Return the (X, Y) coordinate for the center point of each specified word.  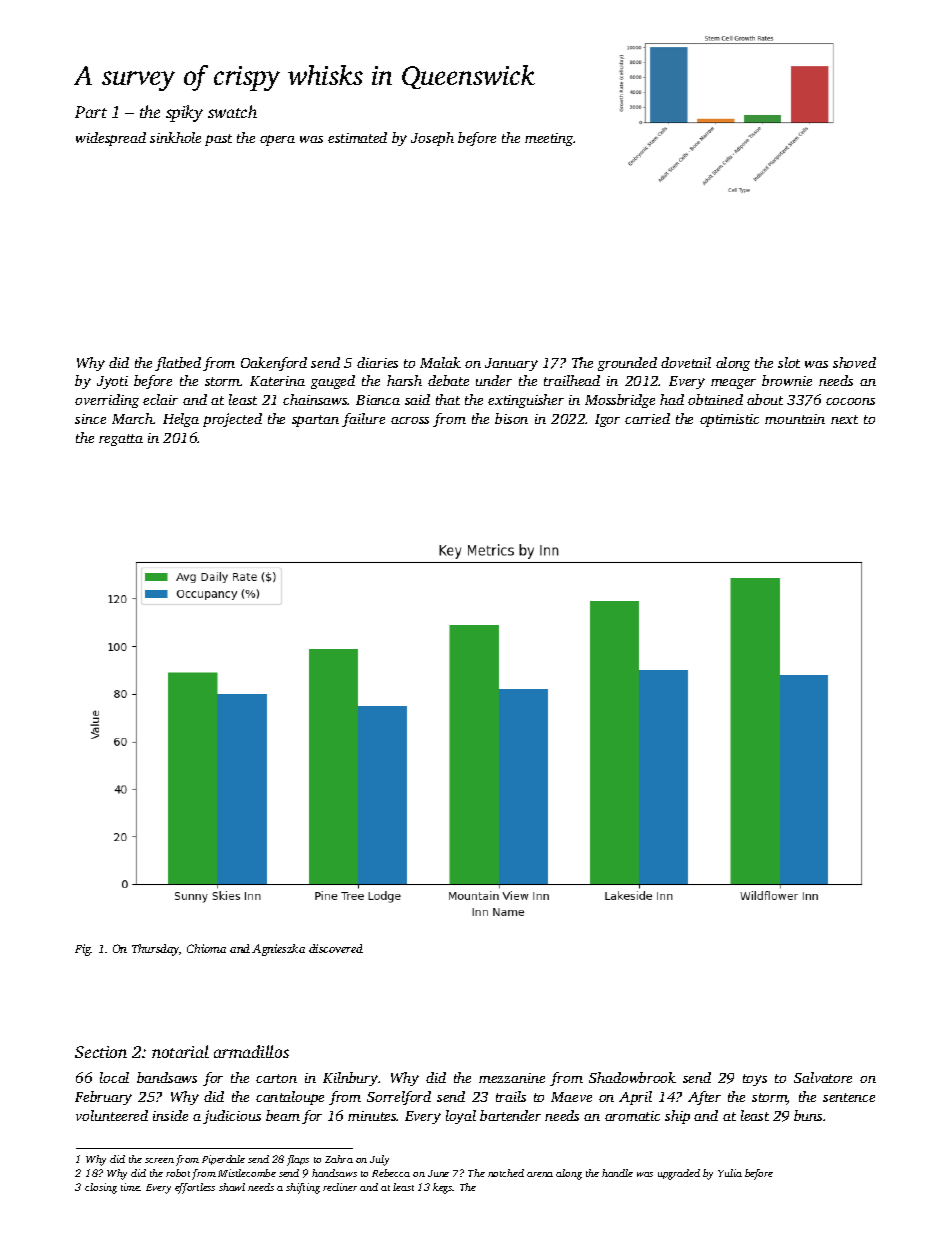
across (410, 420)
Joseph (432, 139)
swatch (232, 111)
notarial (180, 1051)
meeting (549, 139)
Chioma (206, 948)
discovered (336, 948)
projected (232, 420)
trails (511, 1096)
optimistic (729, 420)
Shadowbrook (632, 1077)
